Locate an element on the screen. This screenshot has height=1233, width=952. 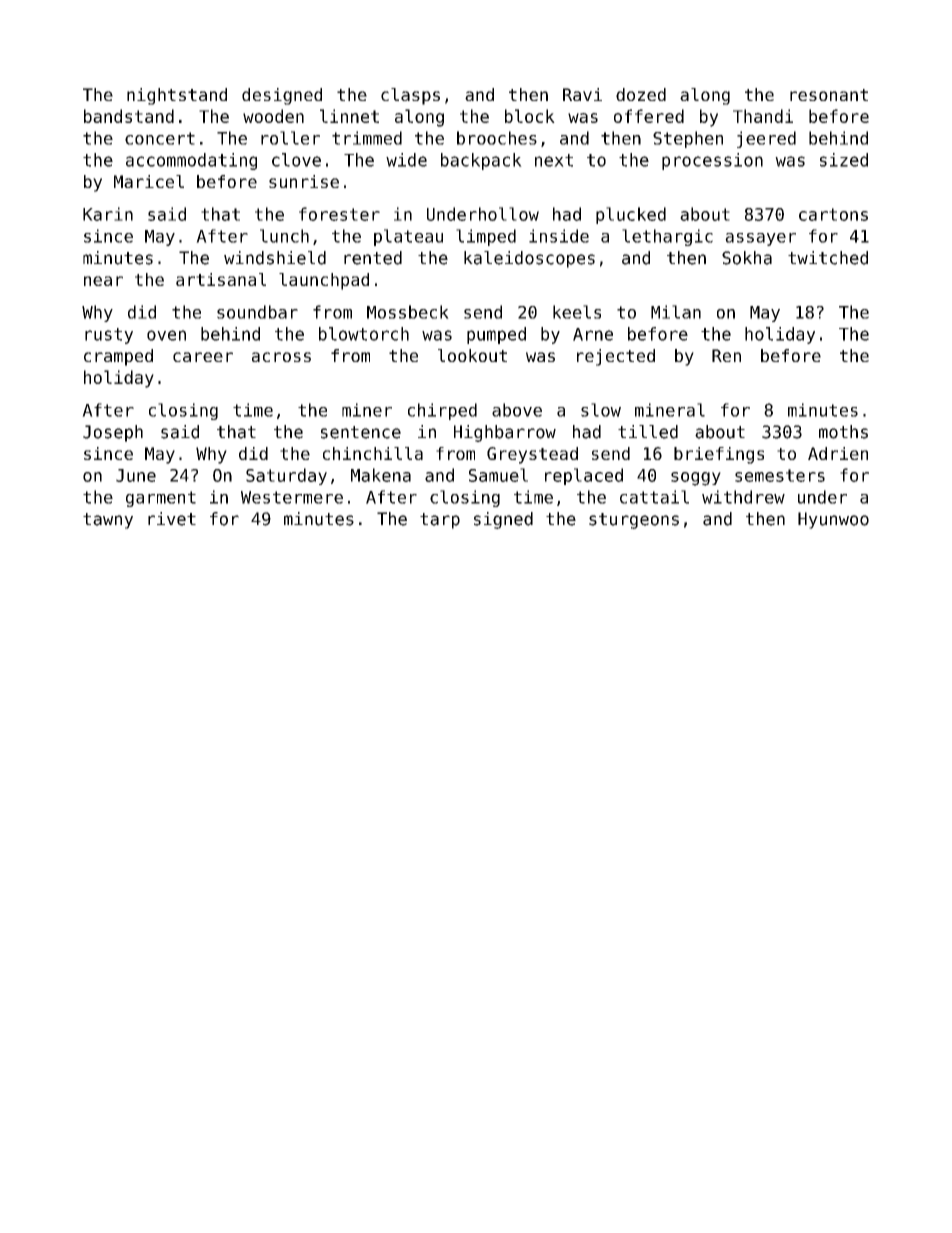
tarp is located at coordinates (440, 521).
